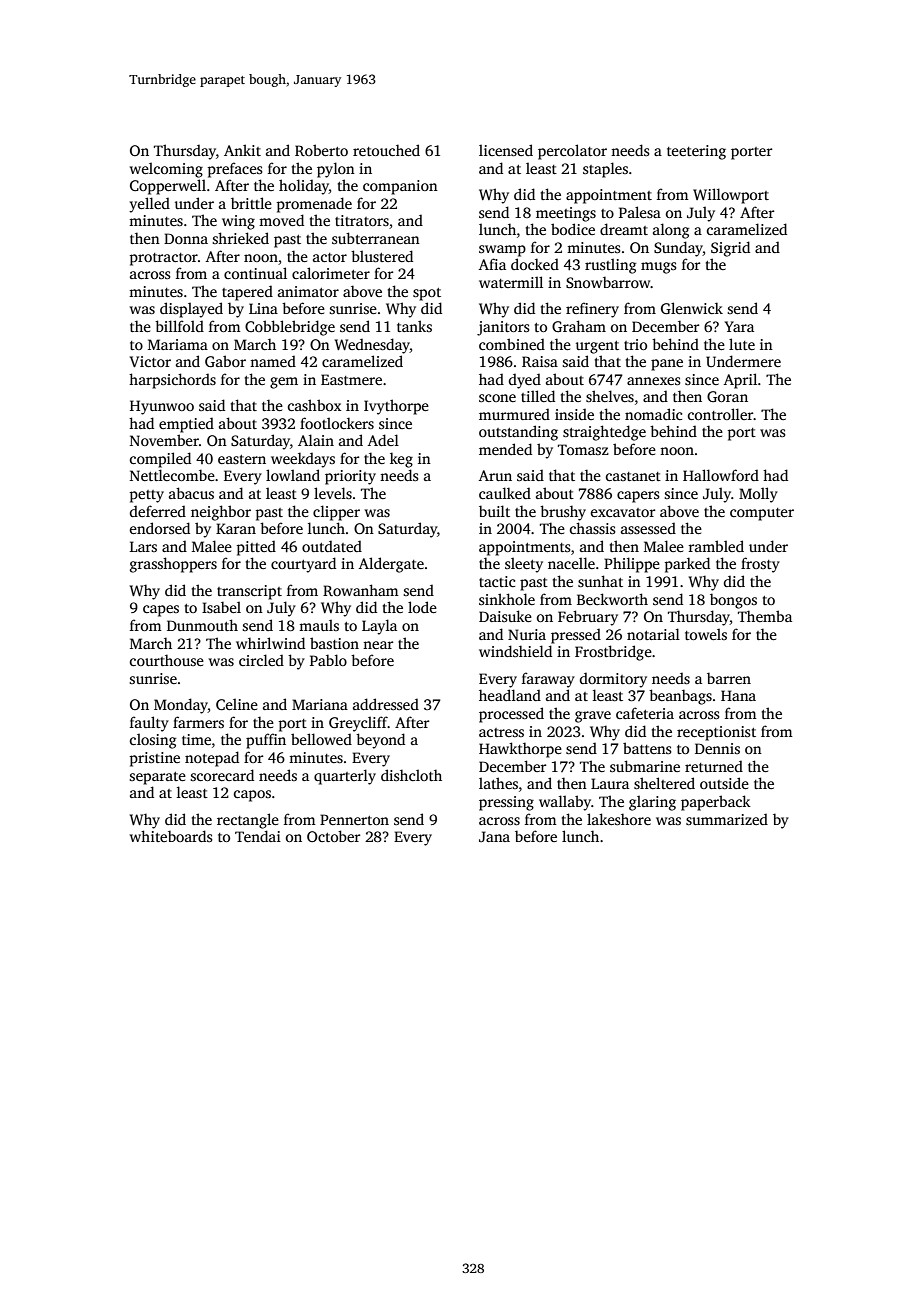 Image resolution: width=924 pixels, height=1314 pixels. What do you see at coordinates (167, 660) in the screenshot?
I see `courthouse` at bounding box center [167, 660].
